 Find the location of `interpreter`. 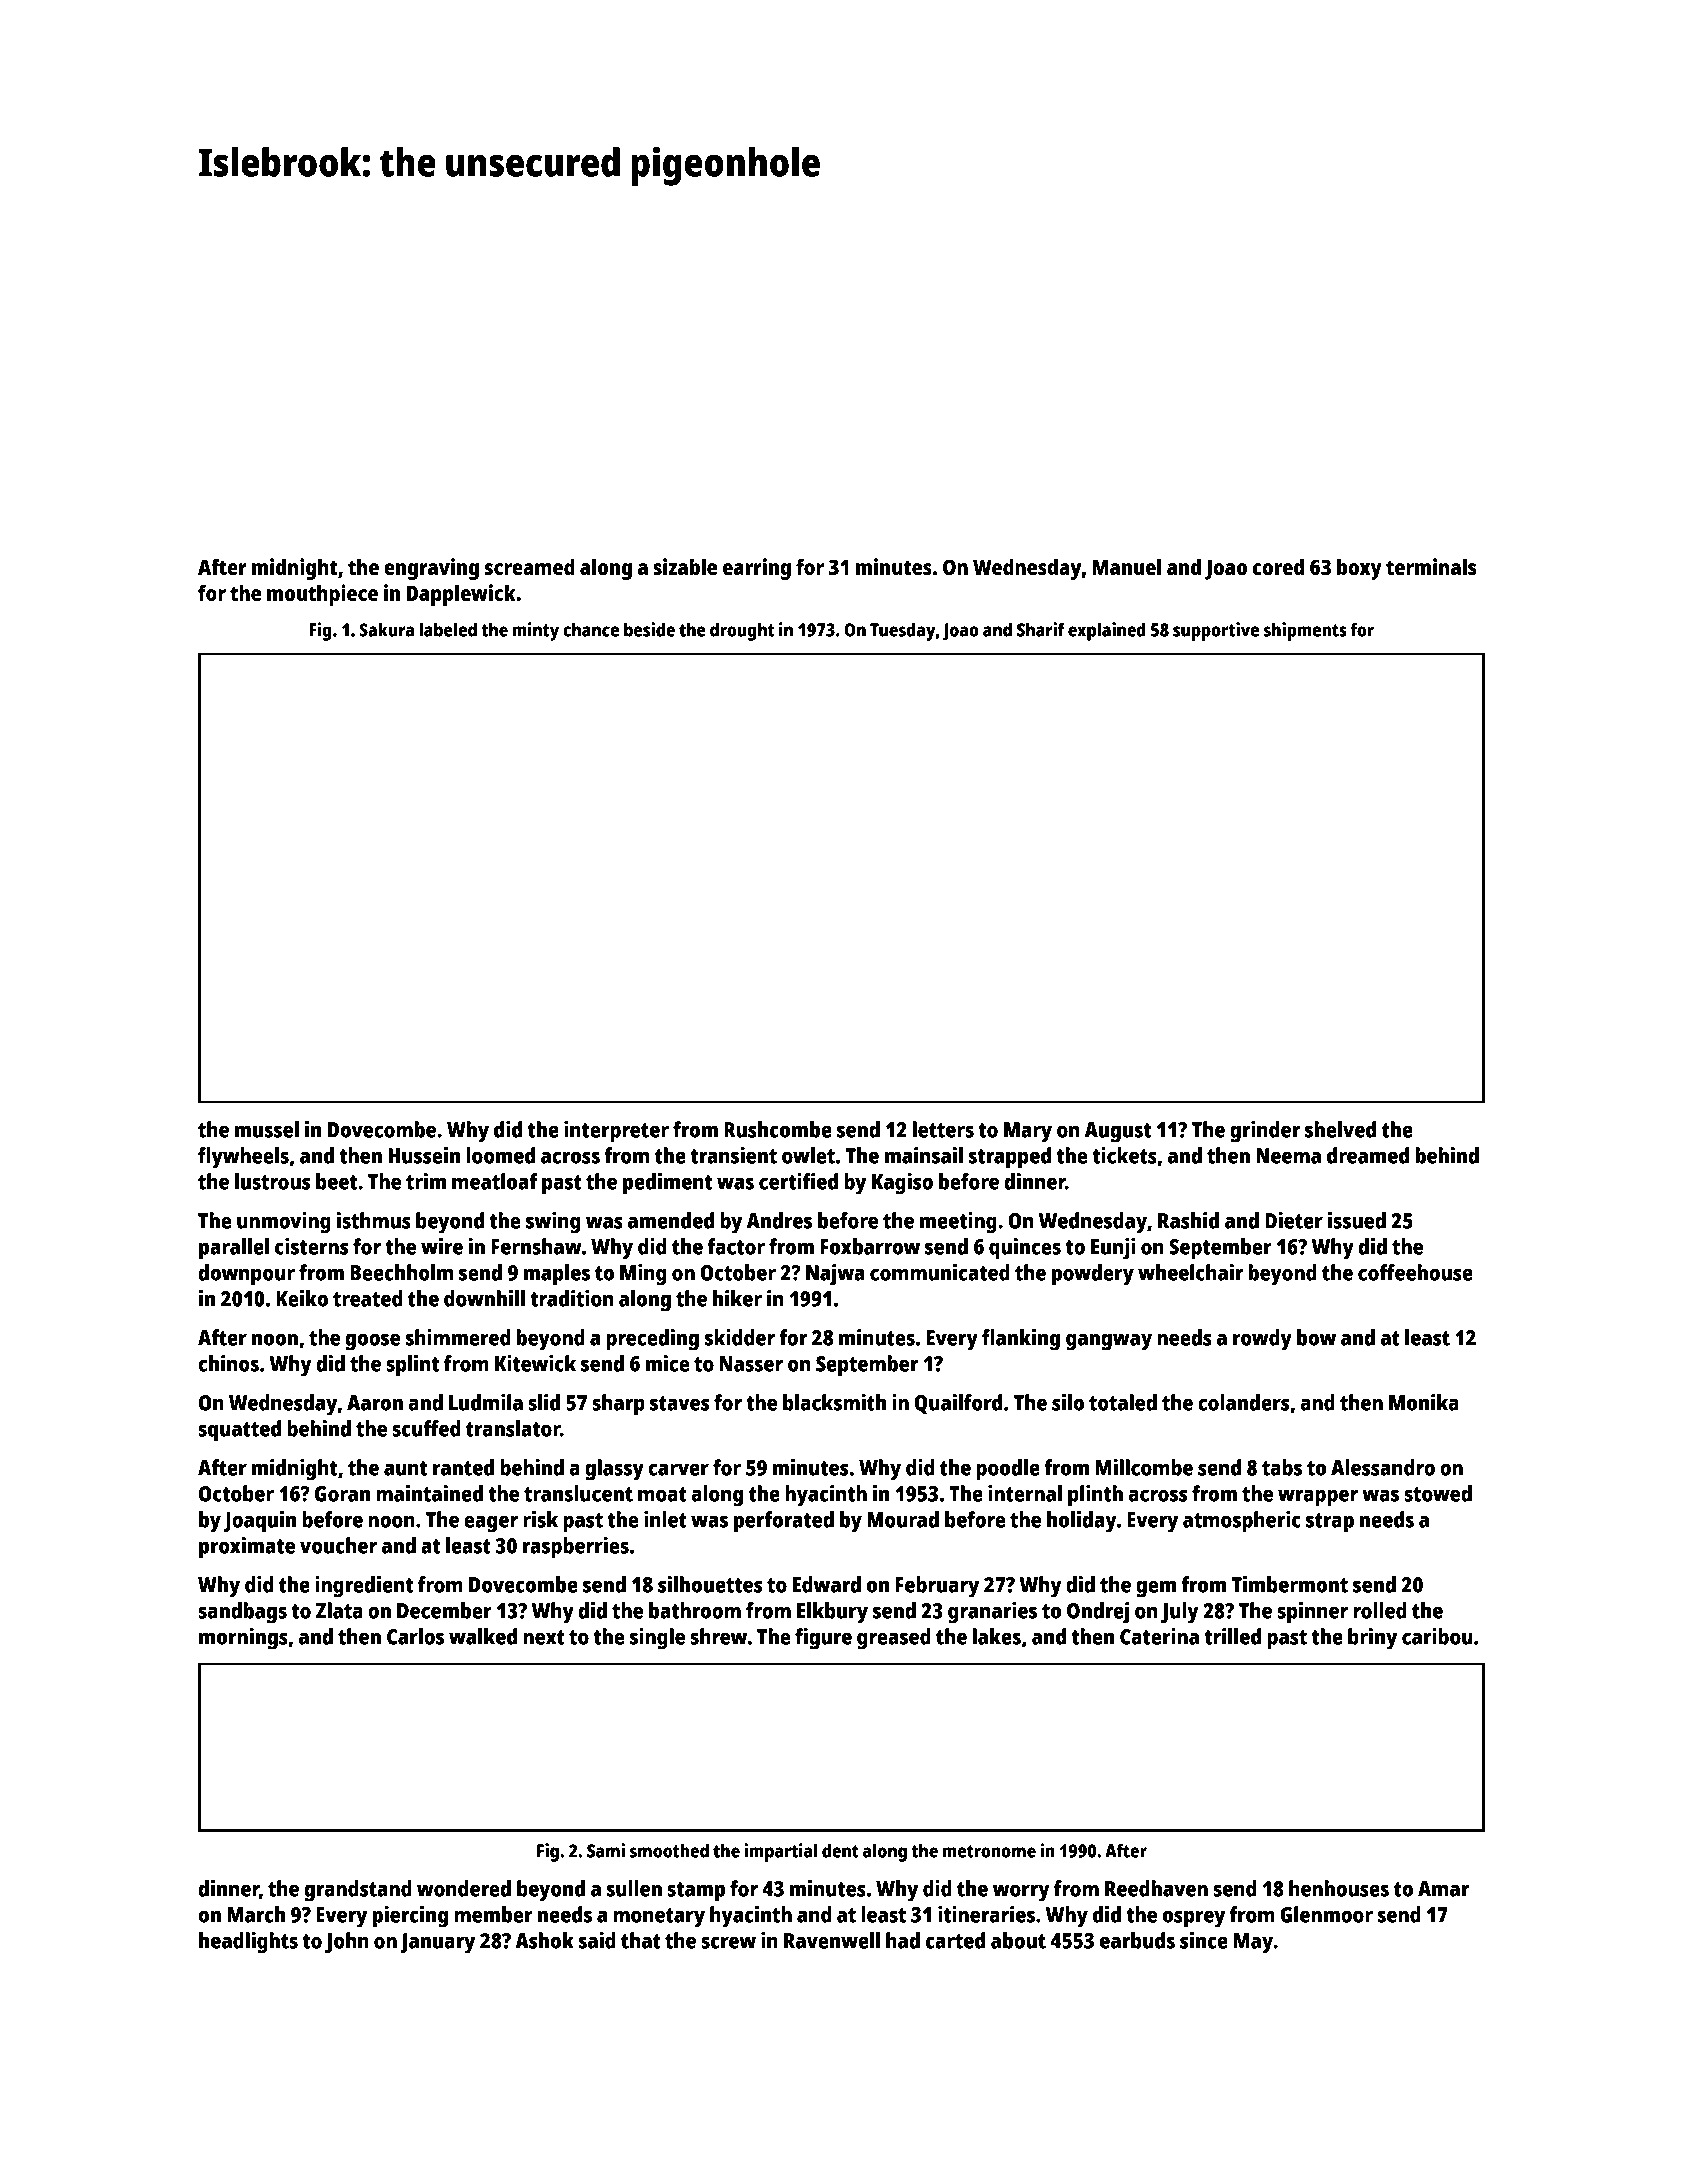

interpreter is located at coordinates (616, 1132).
